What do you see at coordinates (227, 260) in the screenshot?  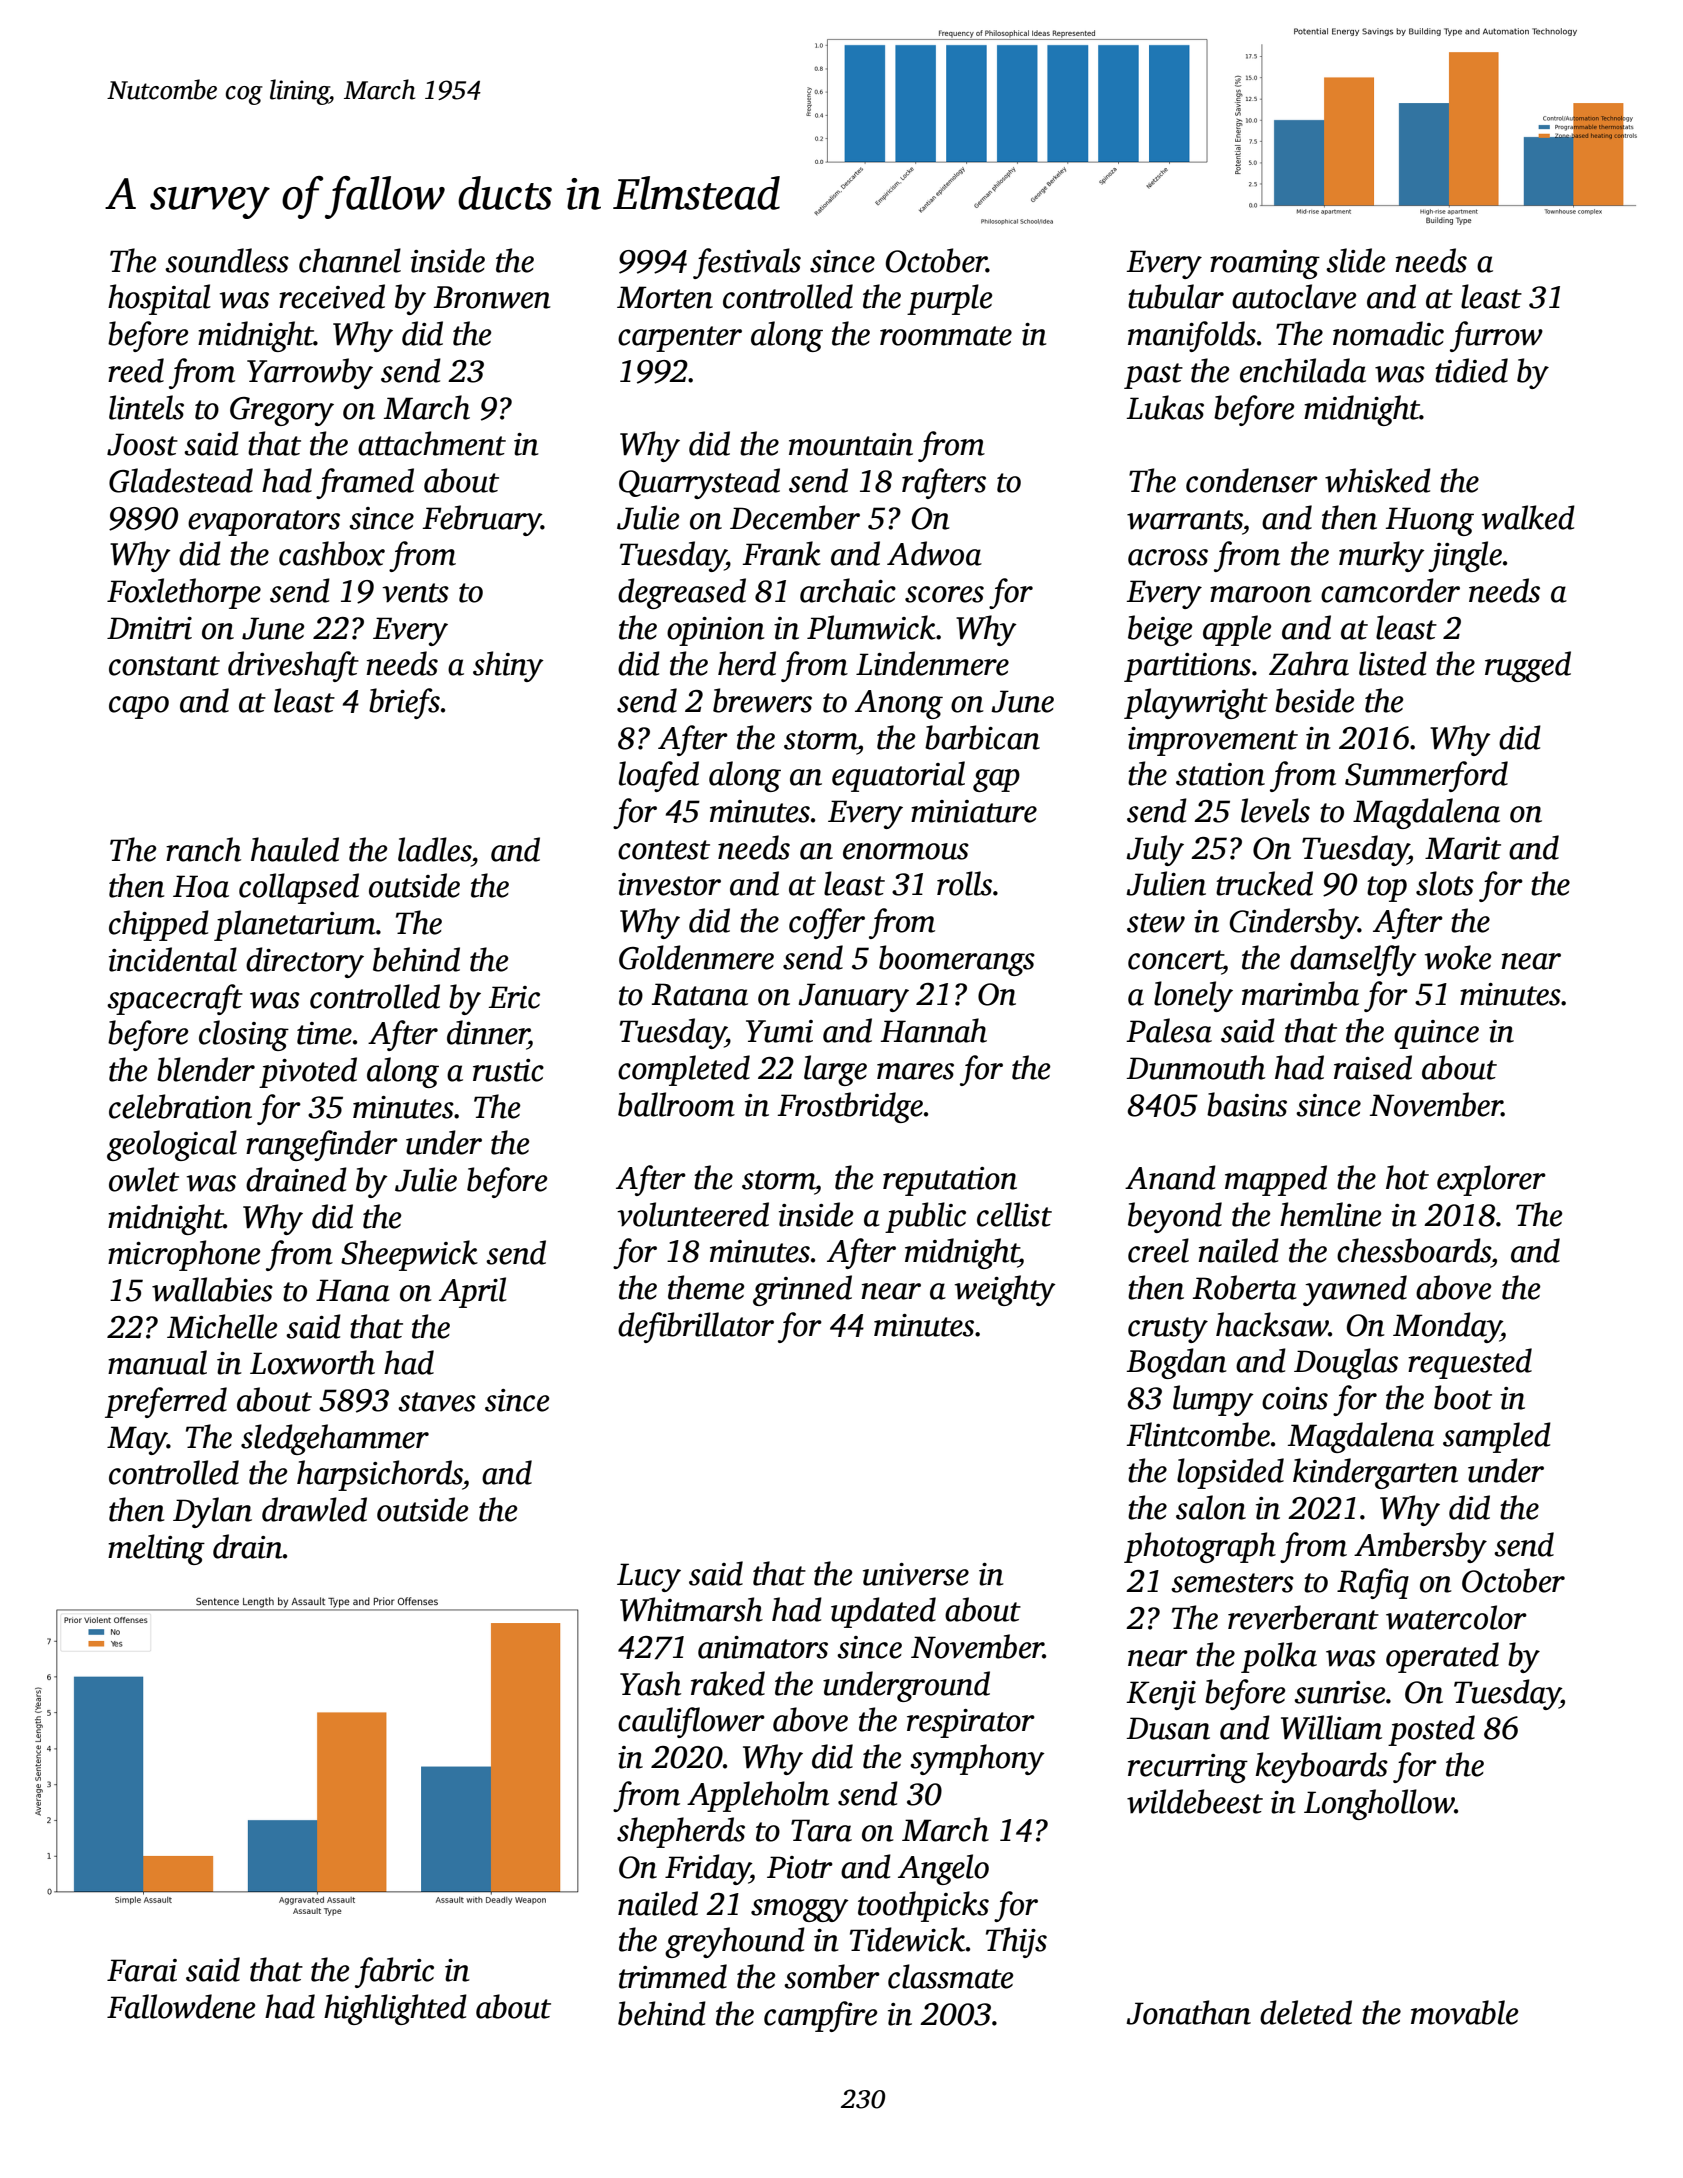 I see `soundless` at bounding box center [227, 260].
